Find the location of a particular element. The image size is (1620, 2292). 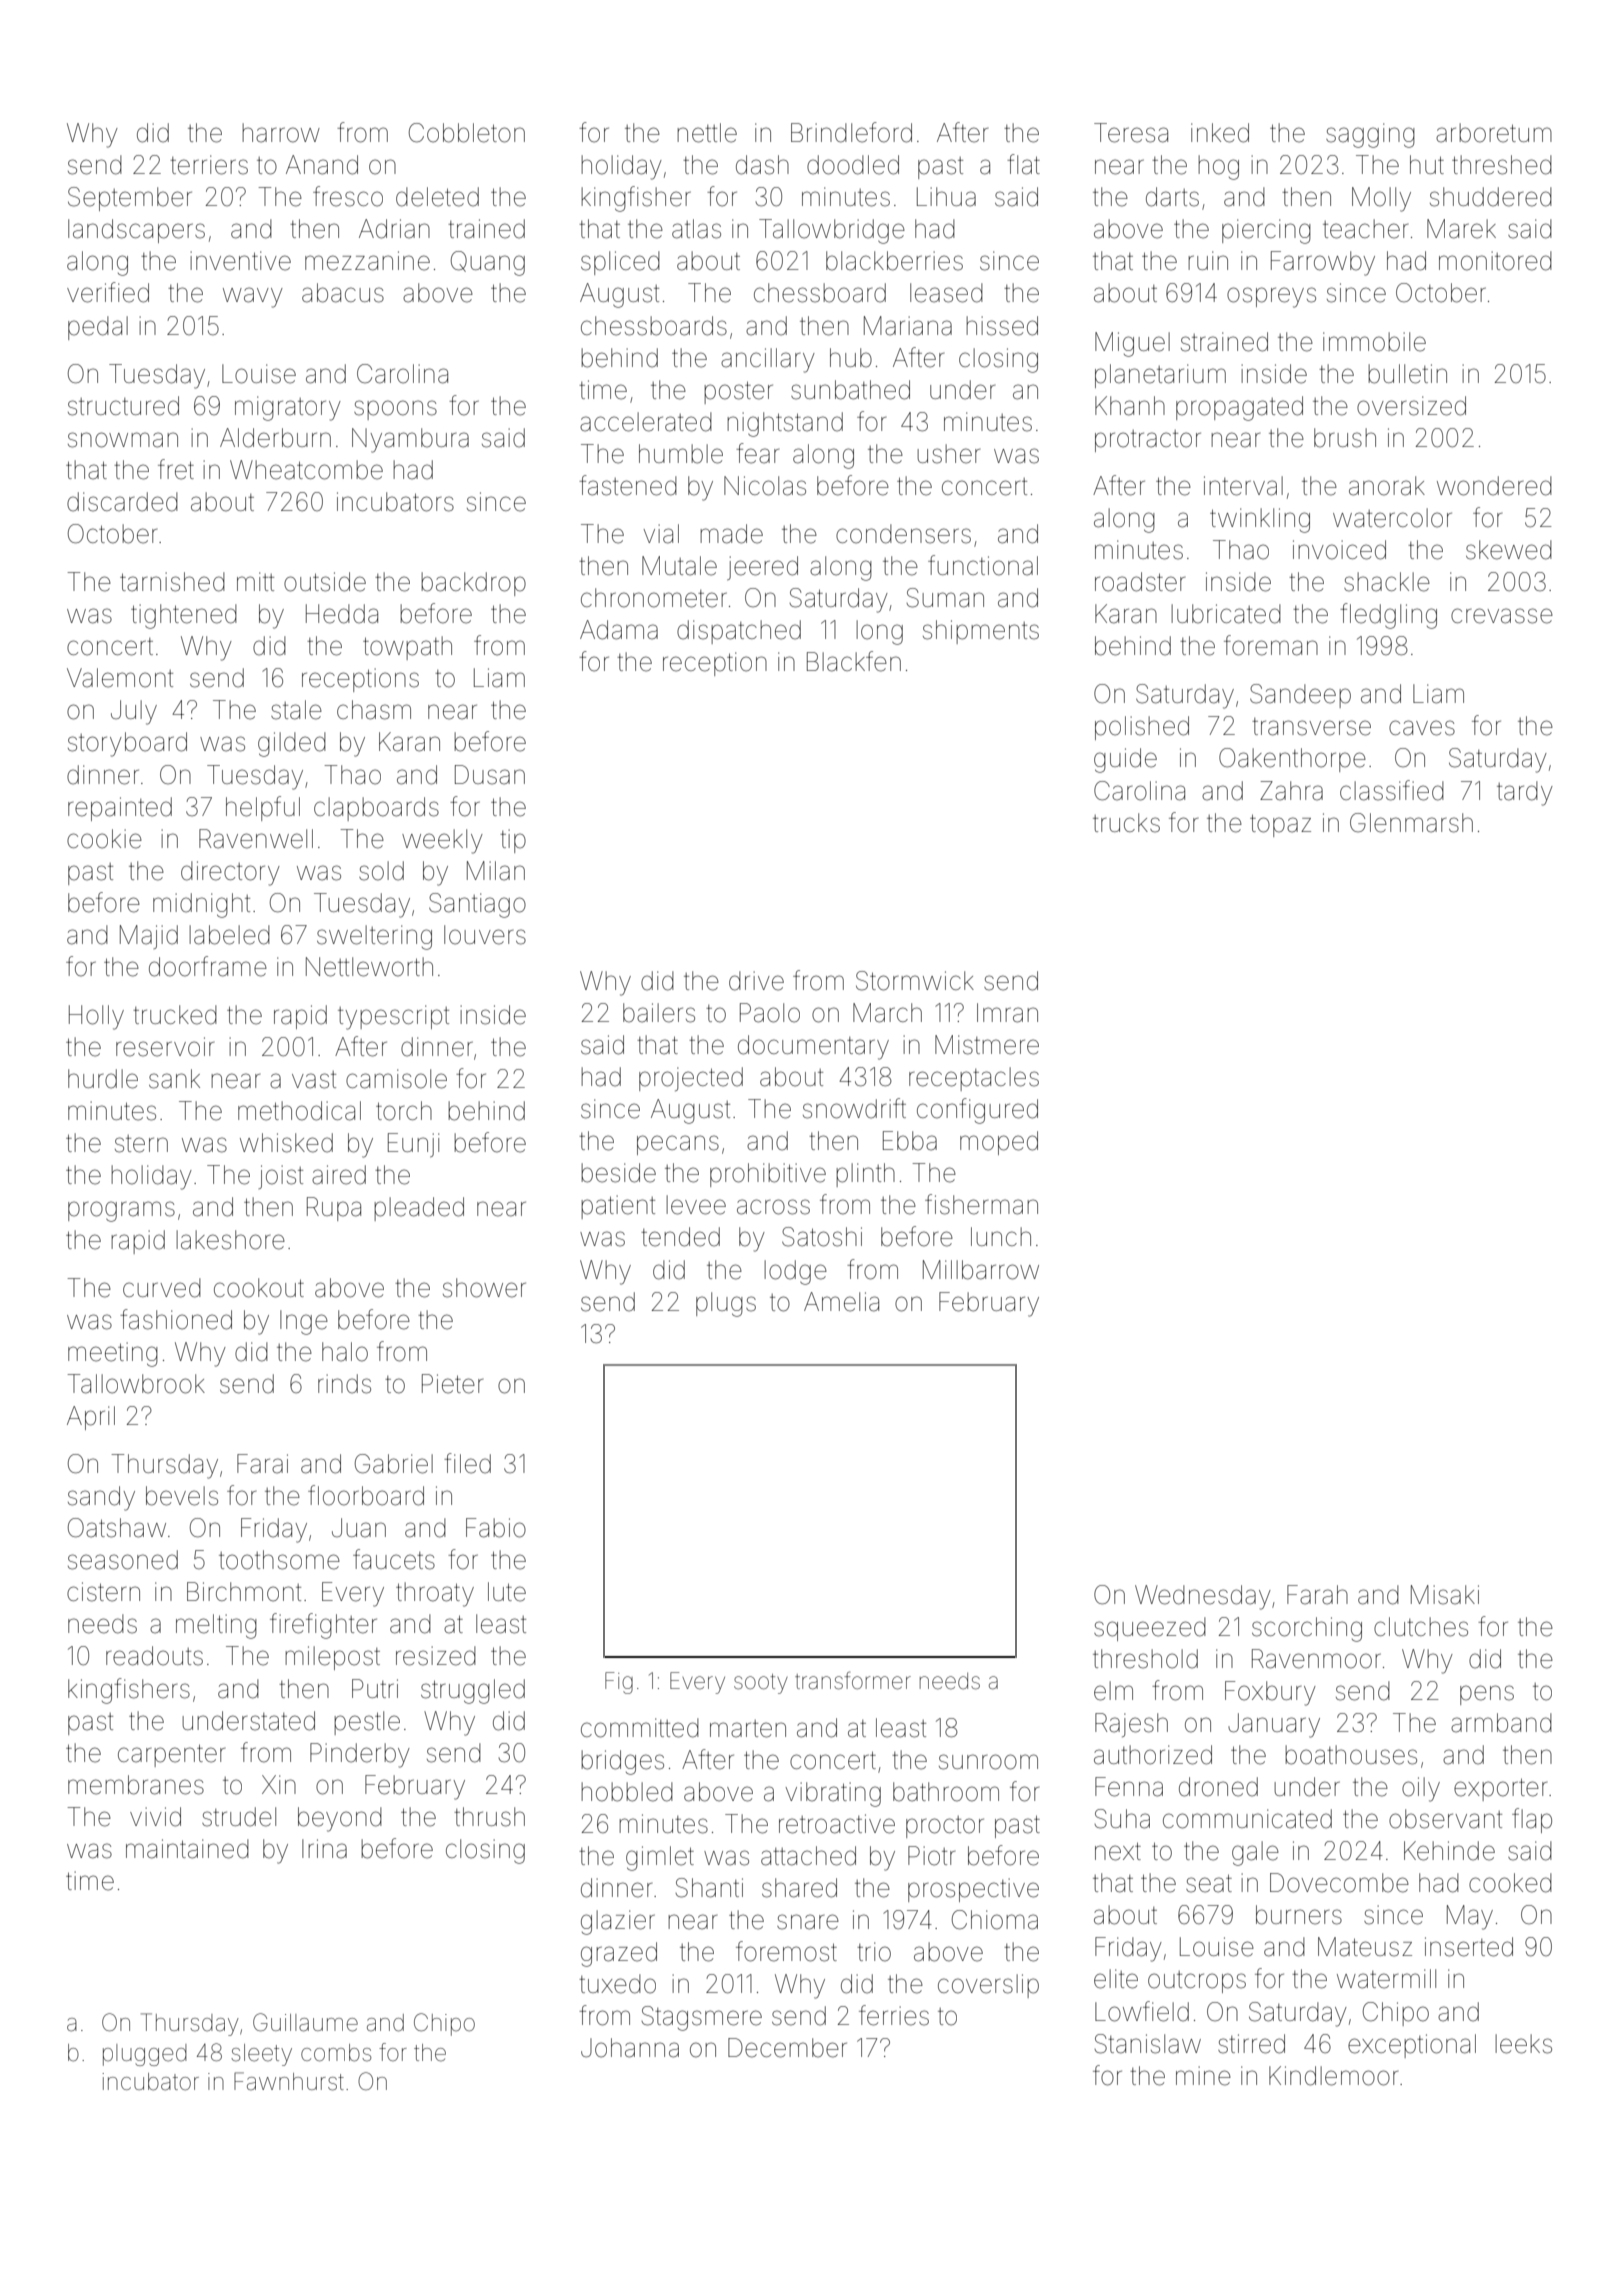

carpenter is located at coordinates (171, 1755).
